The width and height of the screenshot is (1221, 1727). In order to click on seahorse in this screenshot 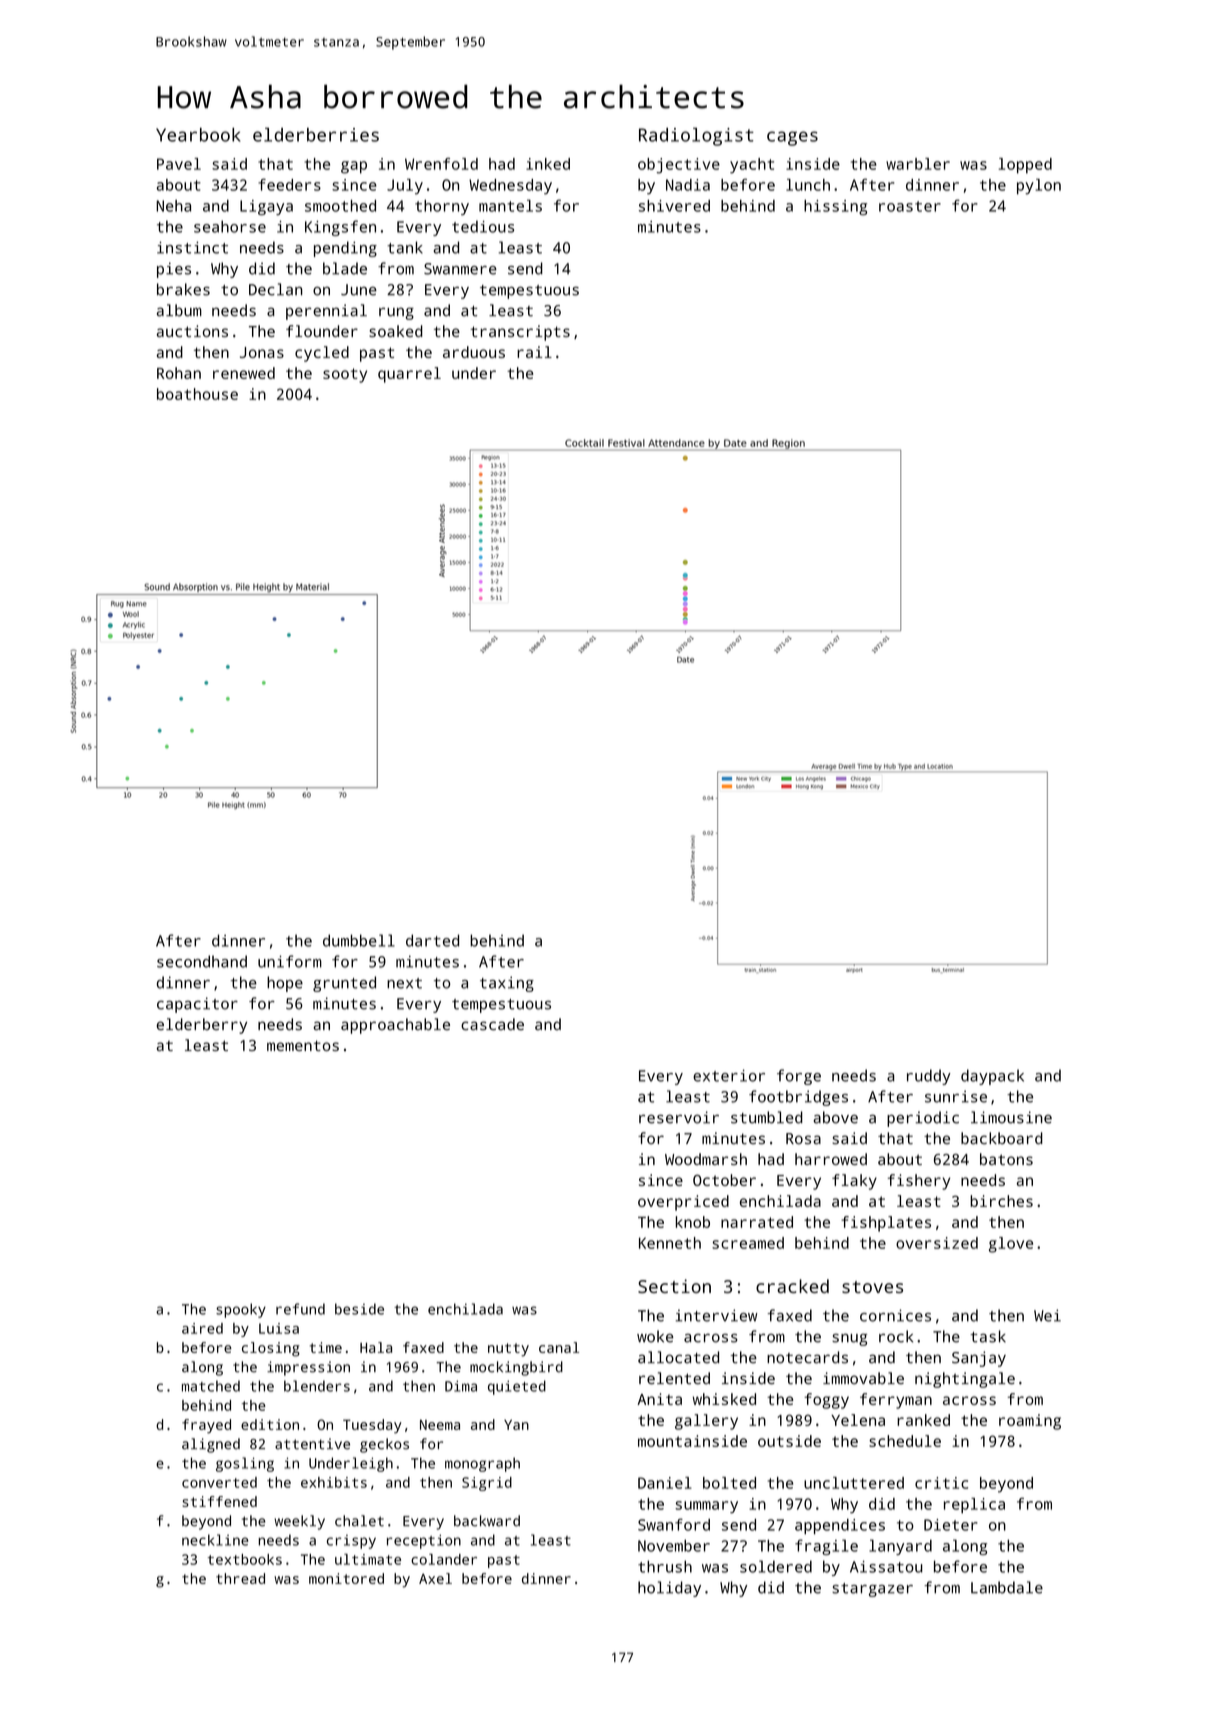, I will do `click(230, 226)`.
